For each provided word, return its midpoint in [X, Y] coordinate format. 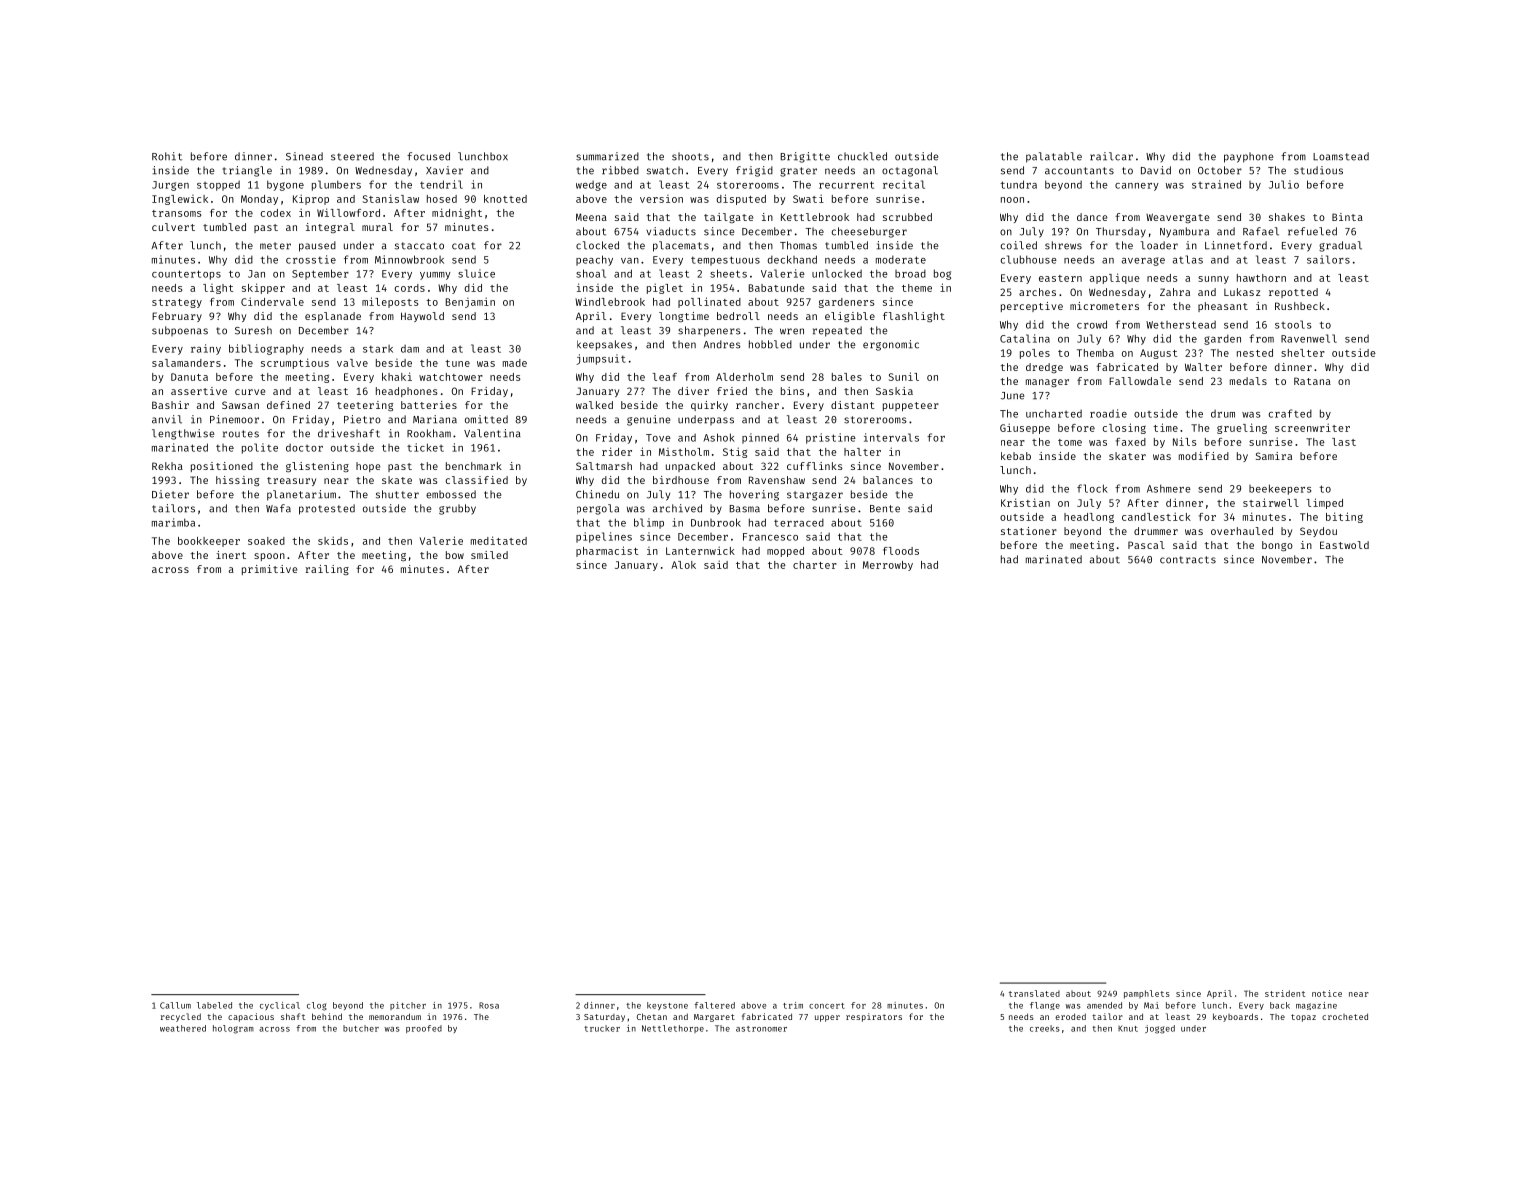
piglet [665, 288]
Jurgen [170, 186]
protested [327, 509]
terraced [799, 523]
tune [457, 363]
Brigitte [805, 157]
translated [1034, 993]
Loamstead [1341, 156]
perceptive [1032, 307]
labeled [214, 1005]
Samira [1274, 456]
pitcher [408, 1006]
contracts [1188, 560]
